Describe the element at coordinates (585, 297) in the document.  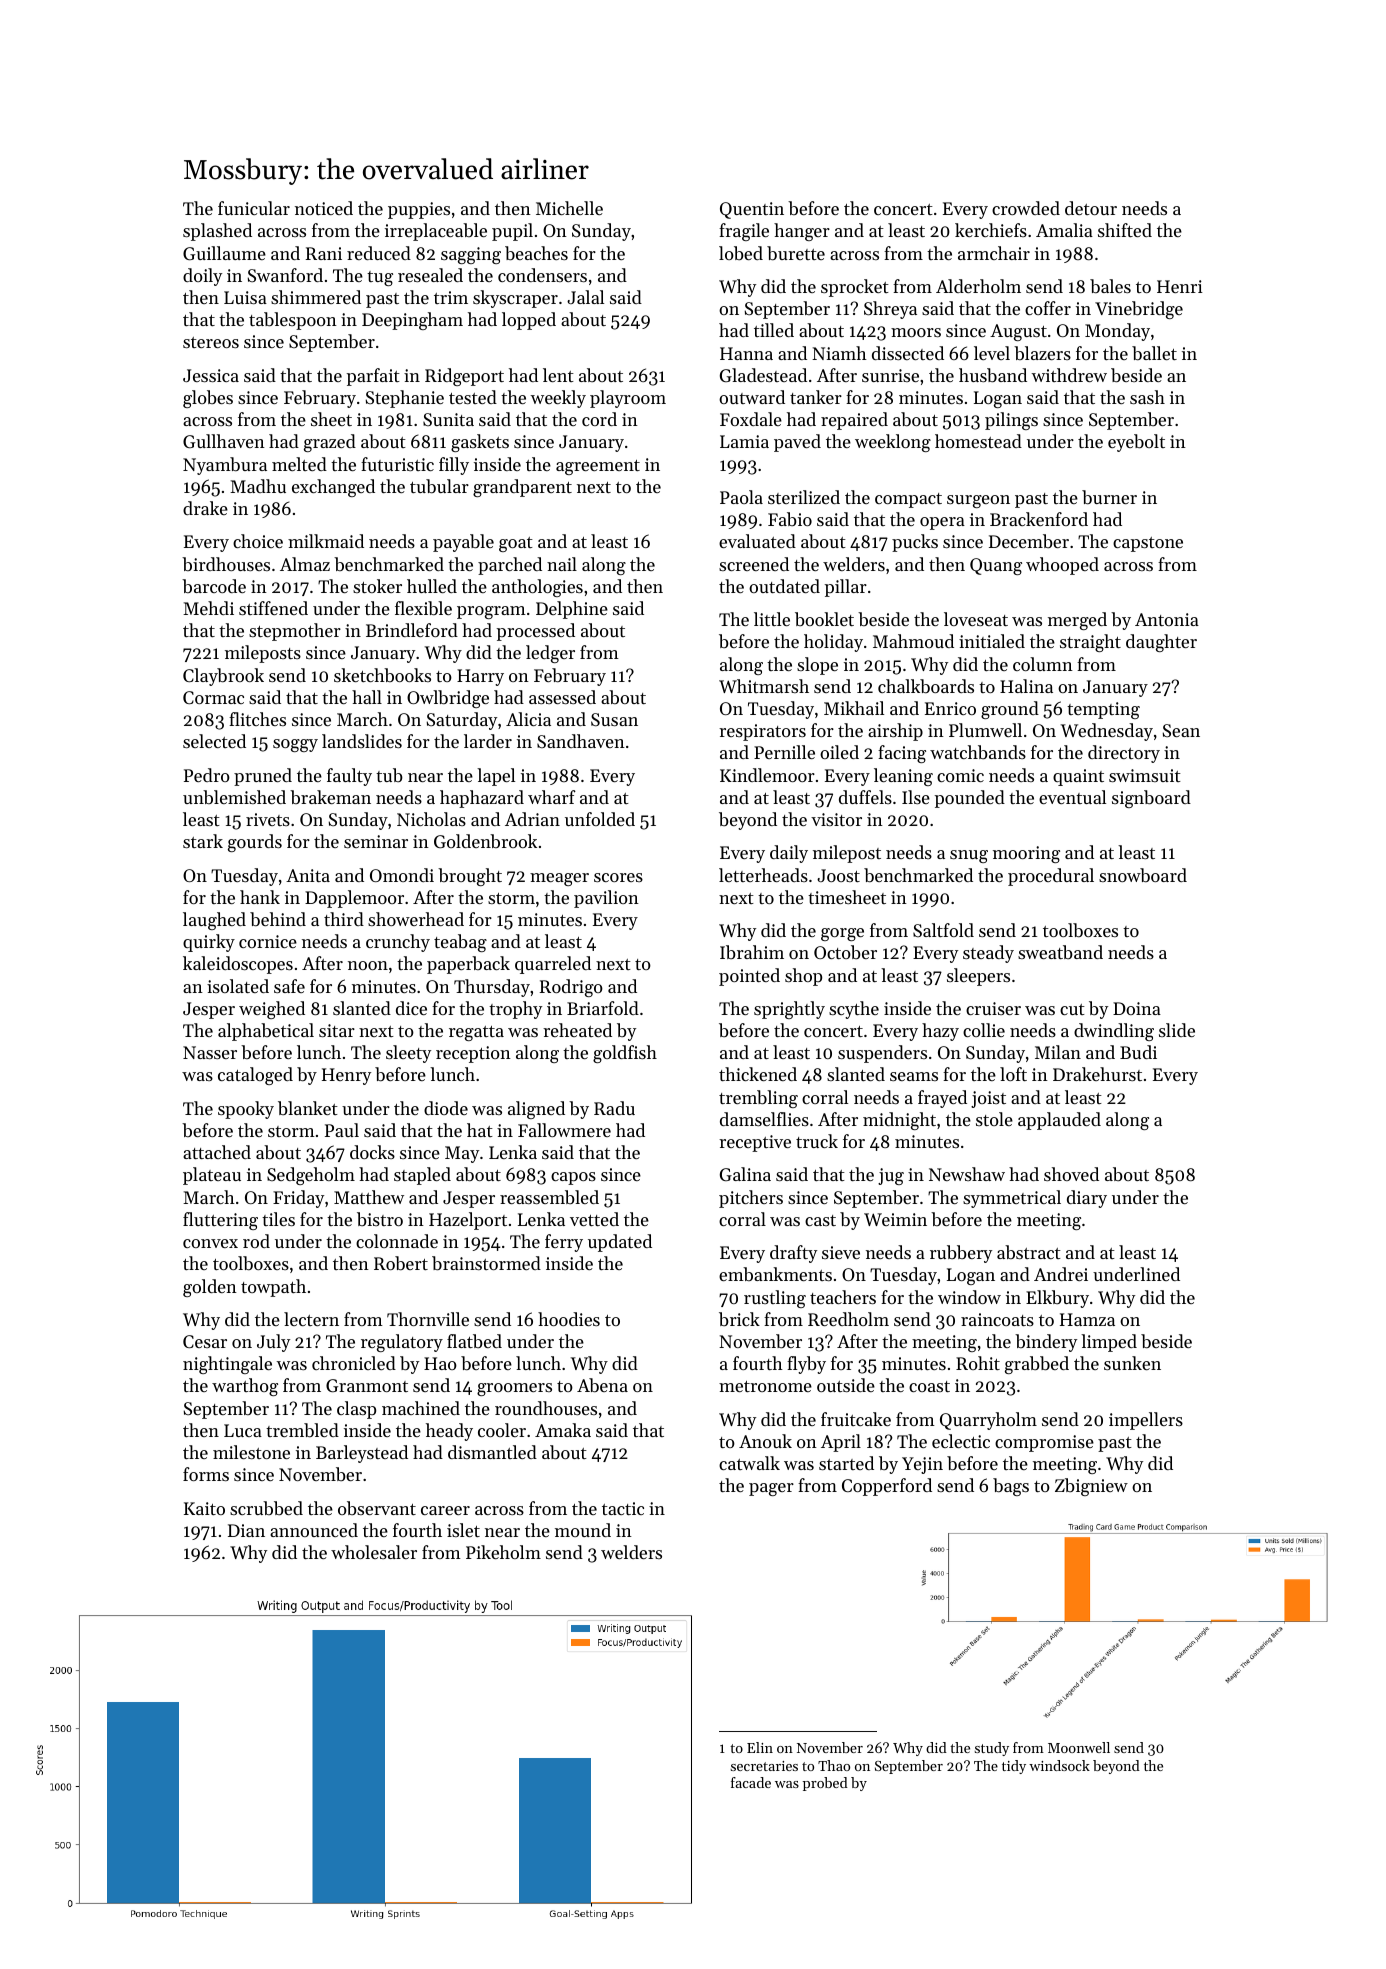
I see `Jalal` at that location.
